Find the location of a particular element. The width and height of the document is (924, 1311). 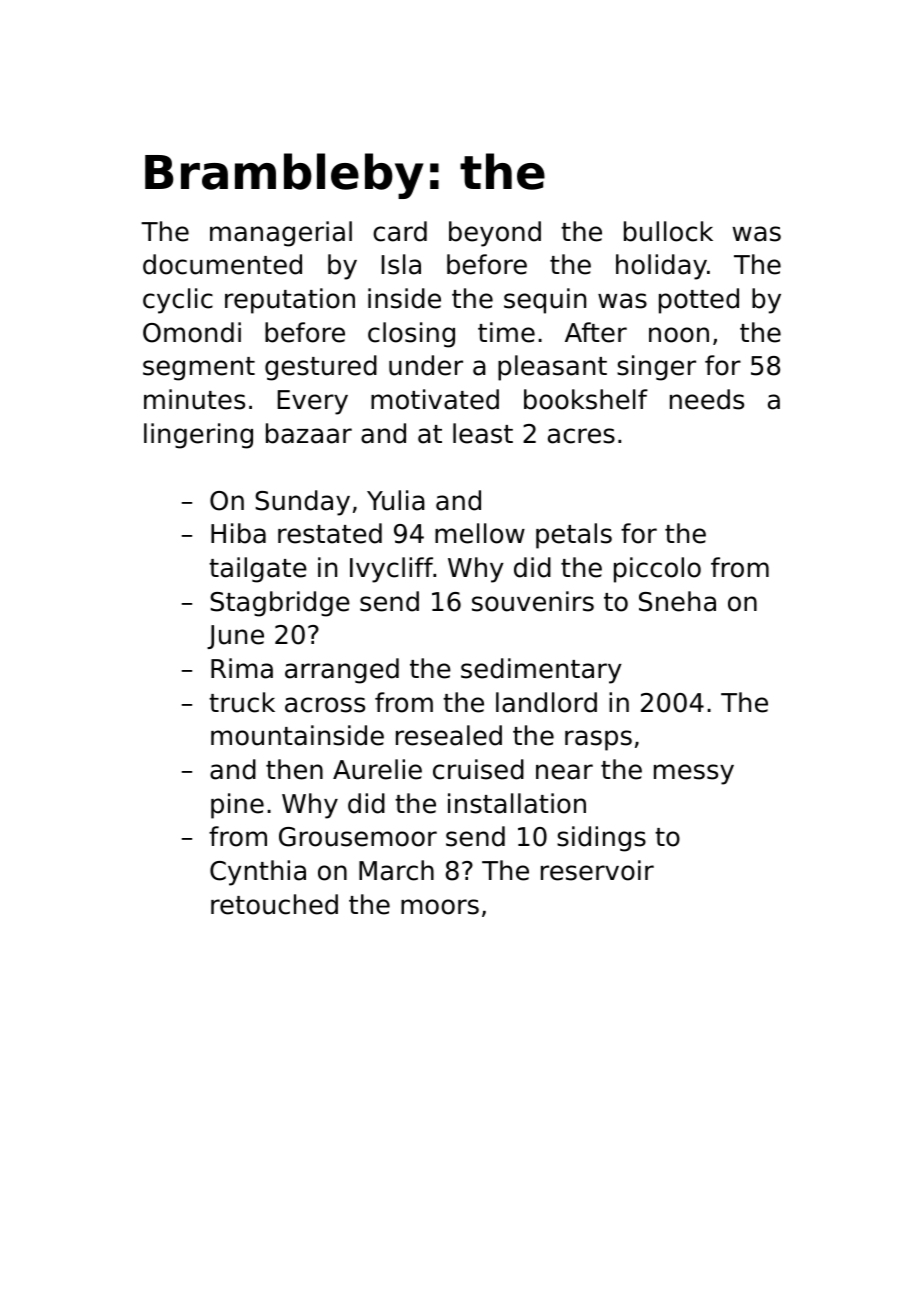

pine is located at coordinates (237, 806).
